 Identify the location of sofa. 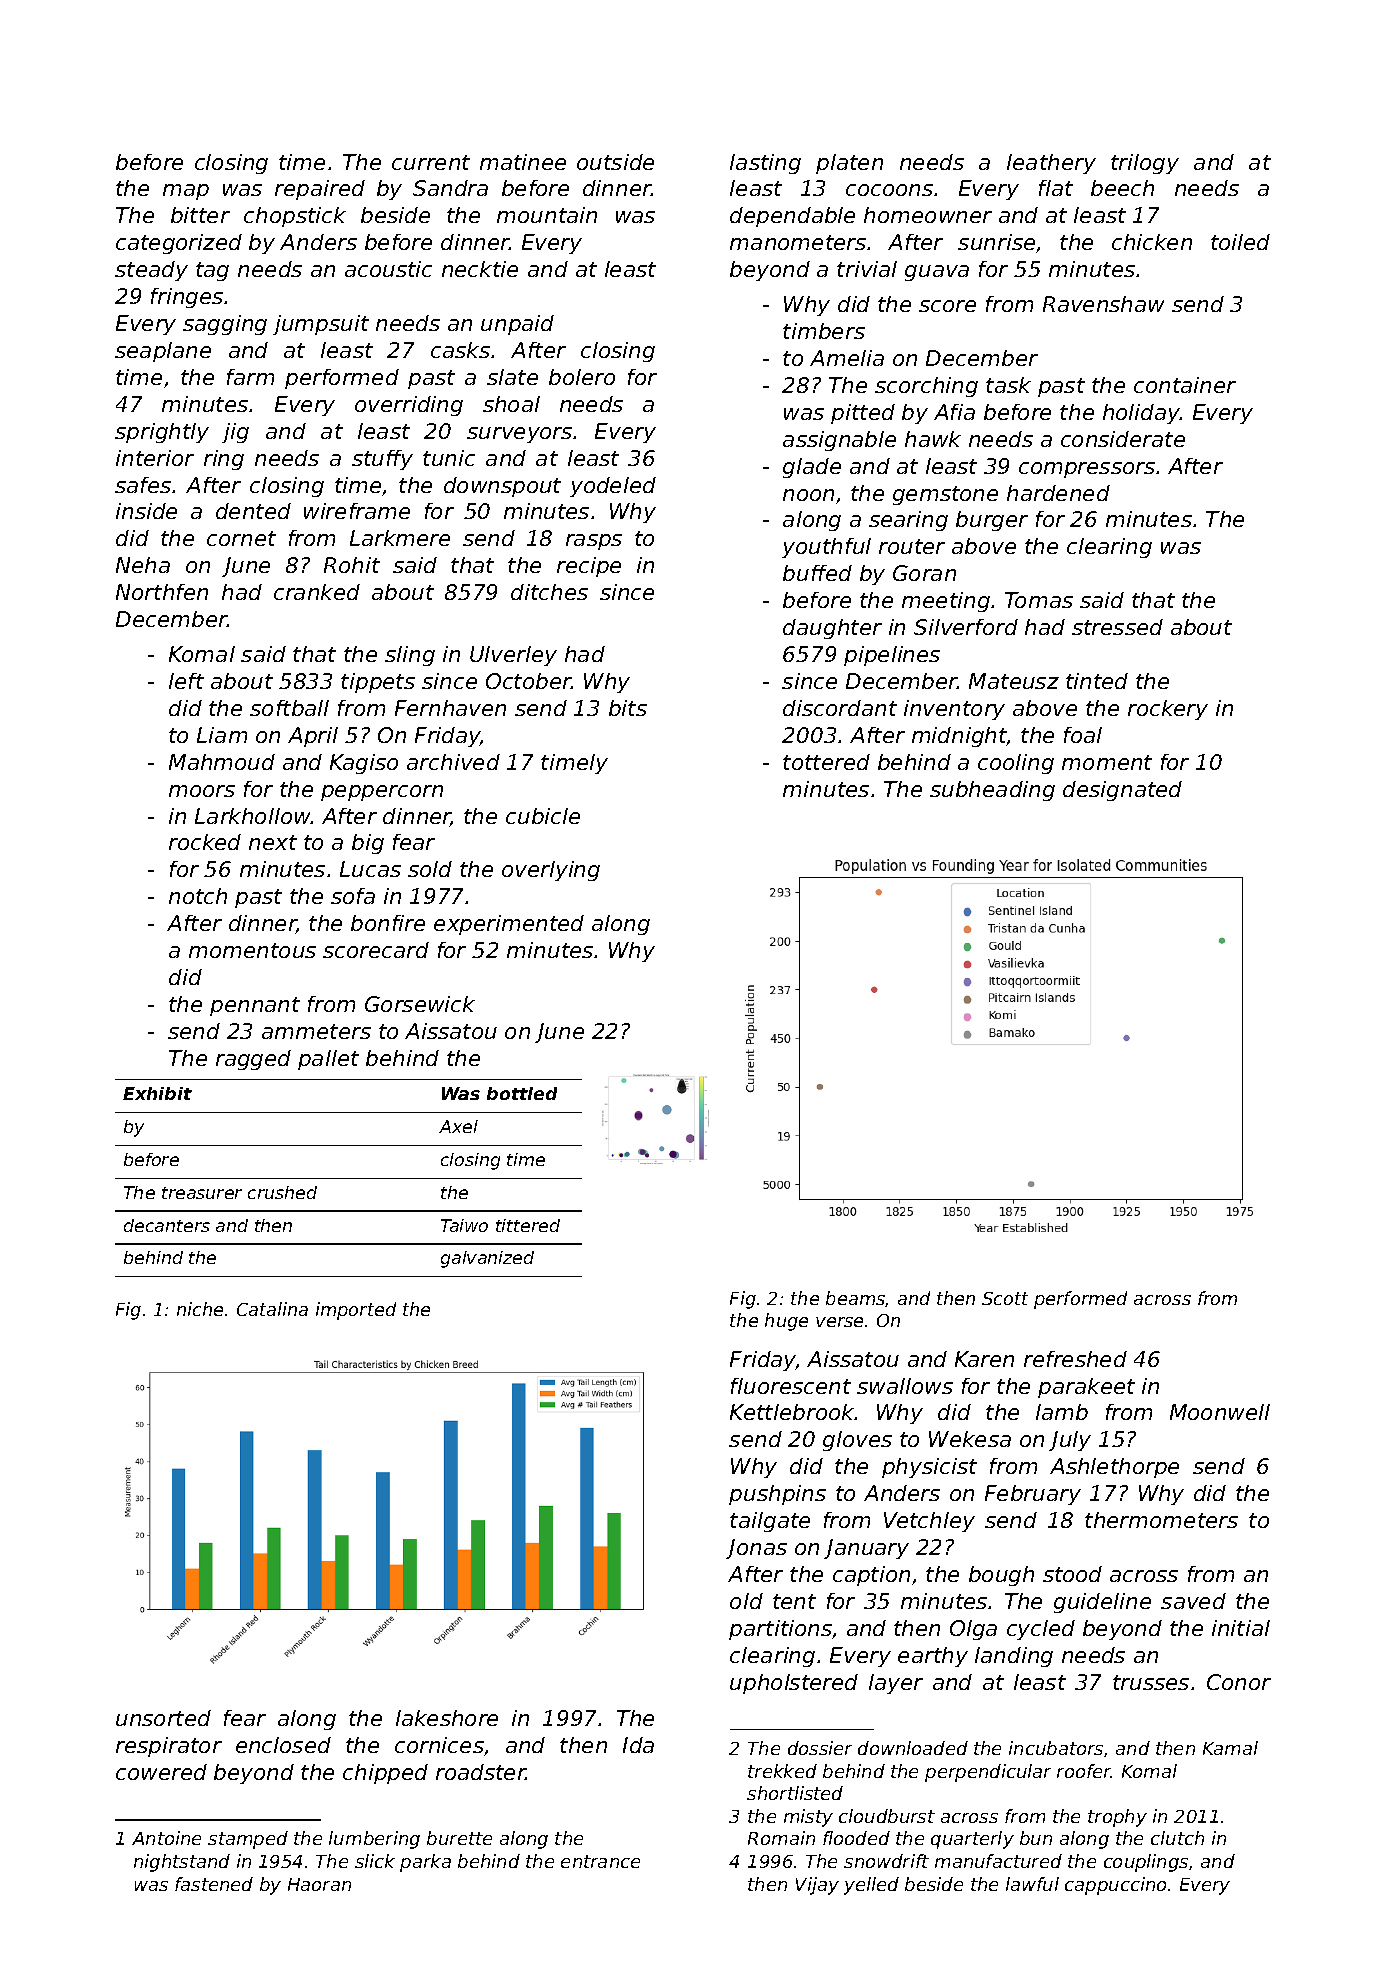
(353, 896).
